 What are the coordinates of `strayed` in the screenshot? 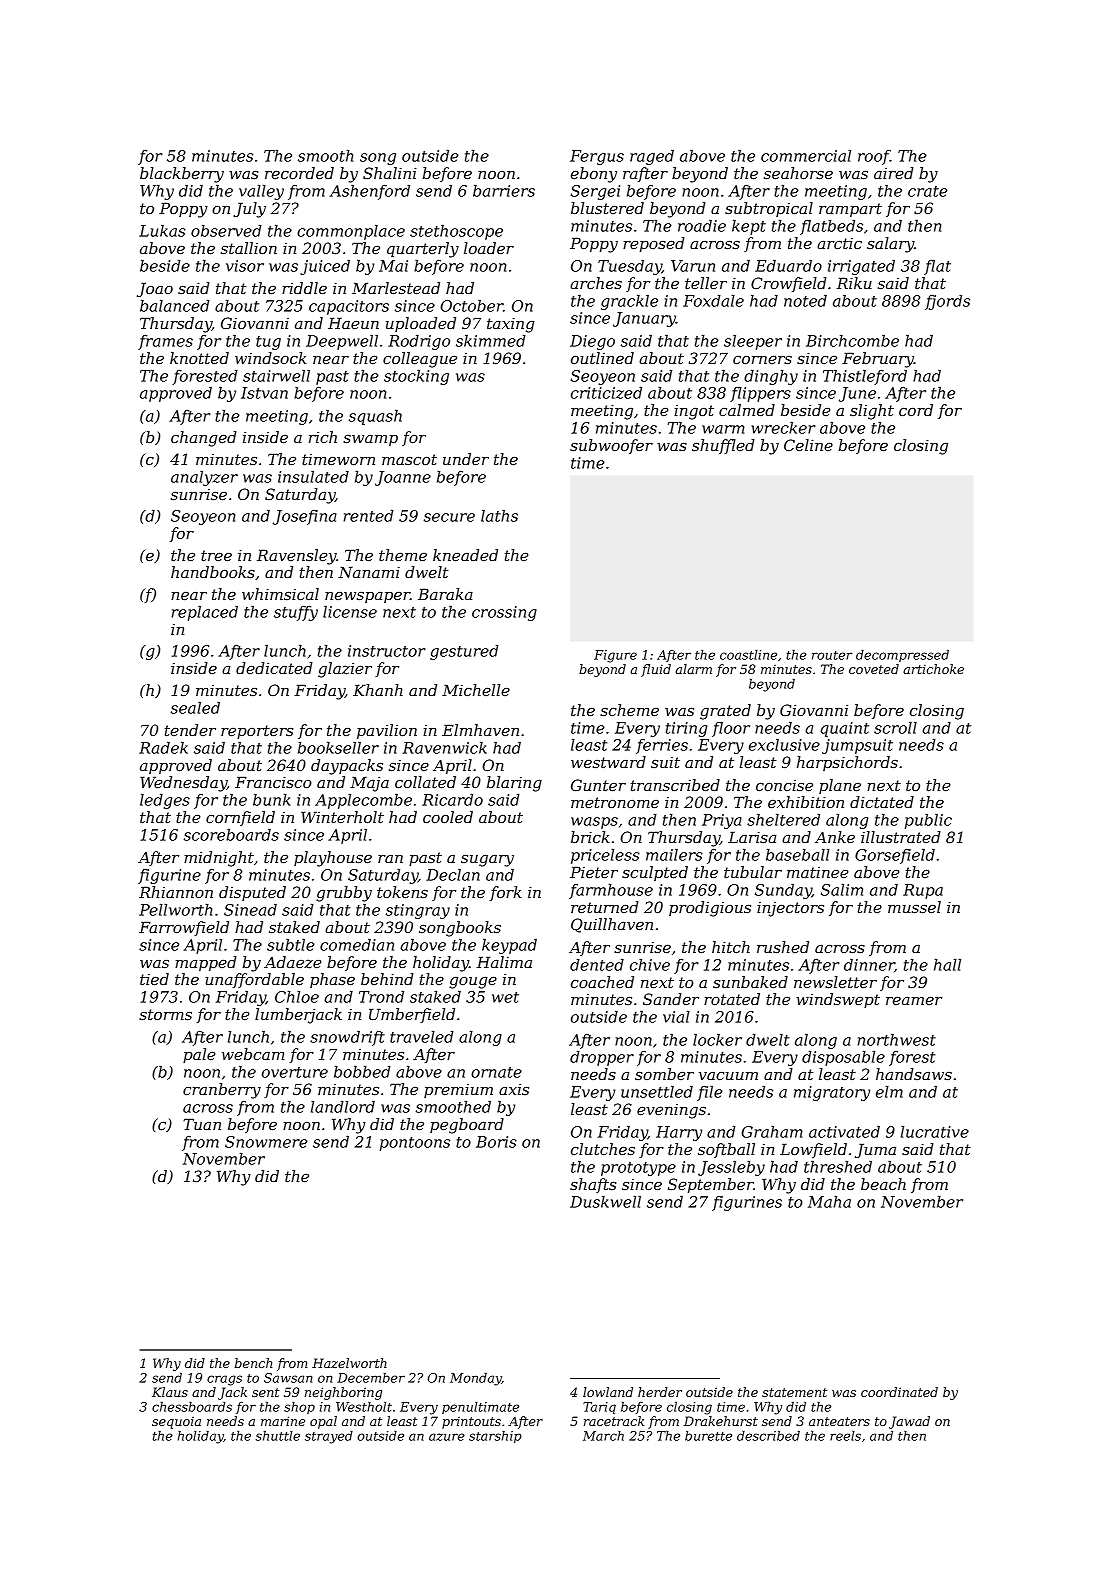 It's located at (329, 1437).
